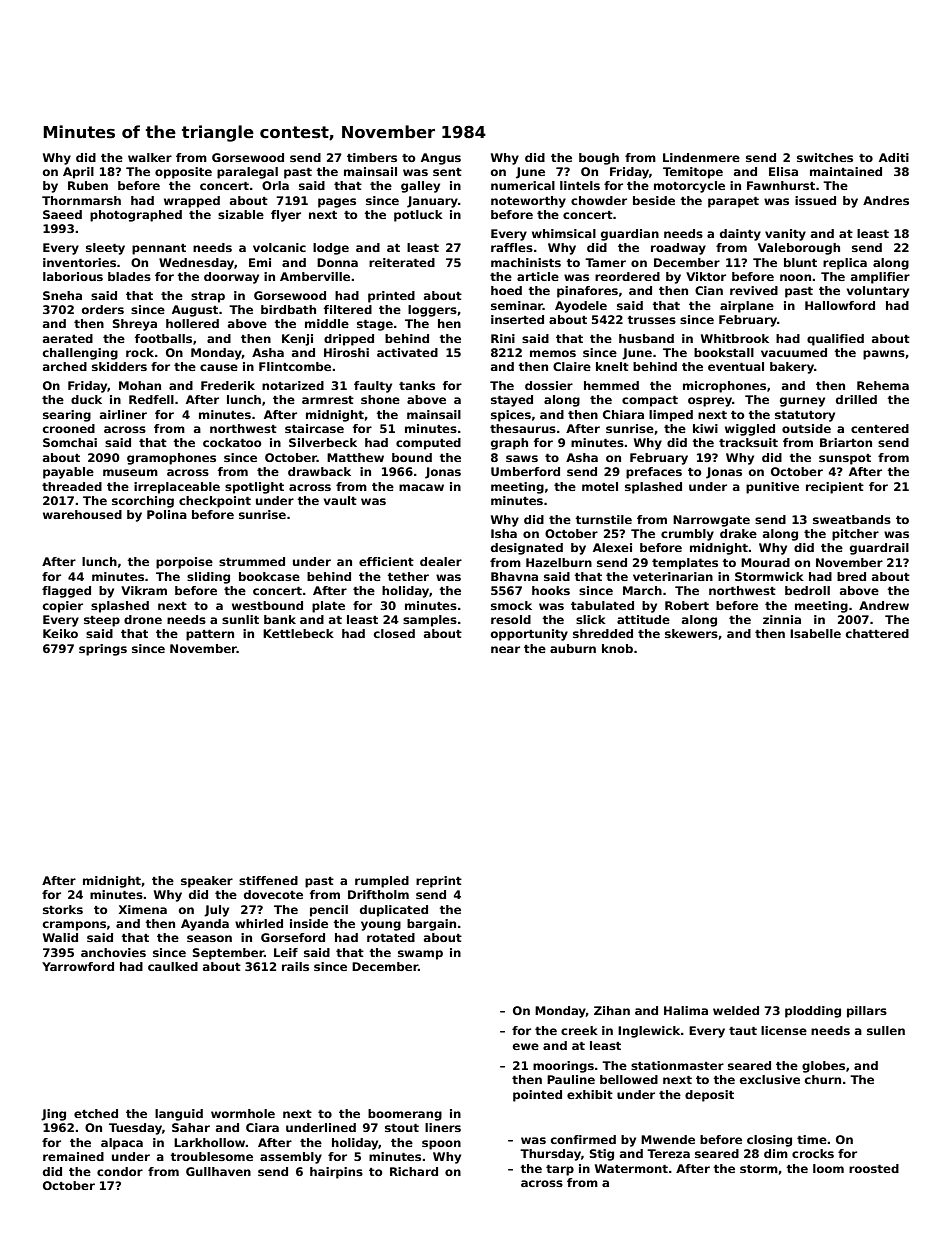 This screenshot has width=952, height=1233. I want to click on pointed, so click(537, 1096).
